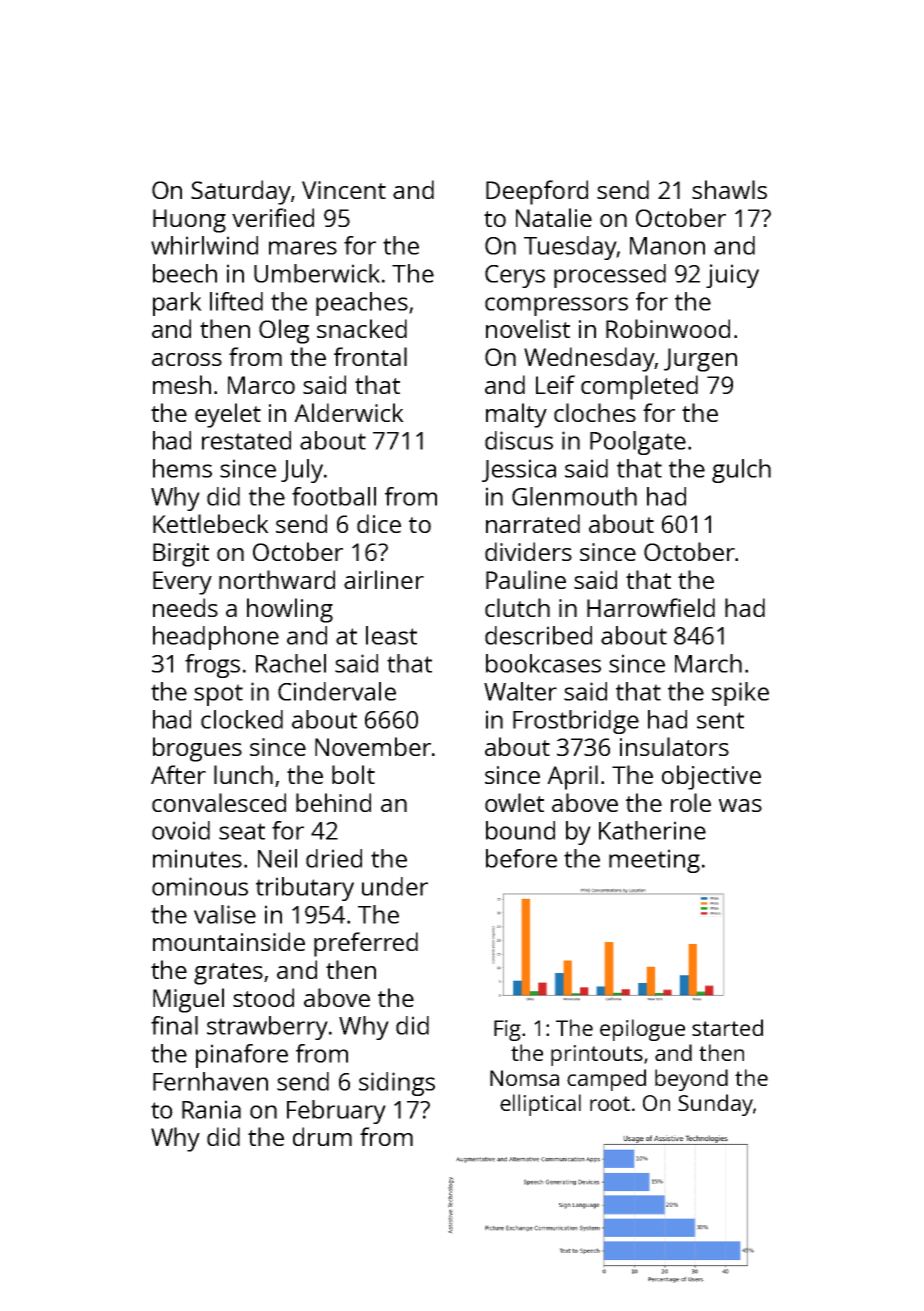 Image resolution: width=924 pixels, height=1311 pixels. What do you see at coordinates (181, 830) in the page?
I see `ovoid` at bounding box center [181, 830].
